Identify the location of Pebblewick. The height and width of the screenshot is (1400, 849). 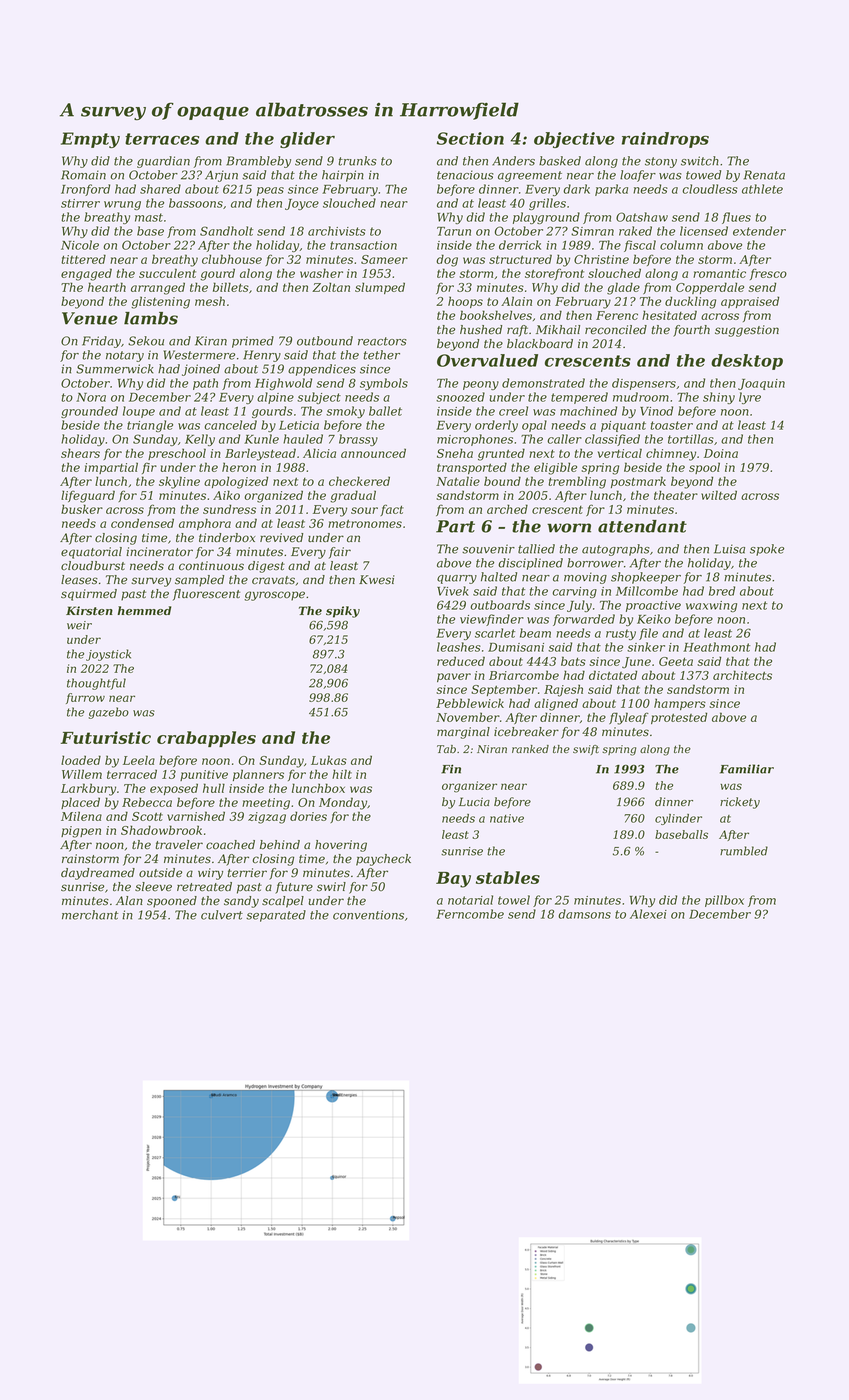
(470, 703).
